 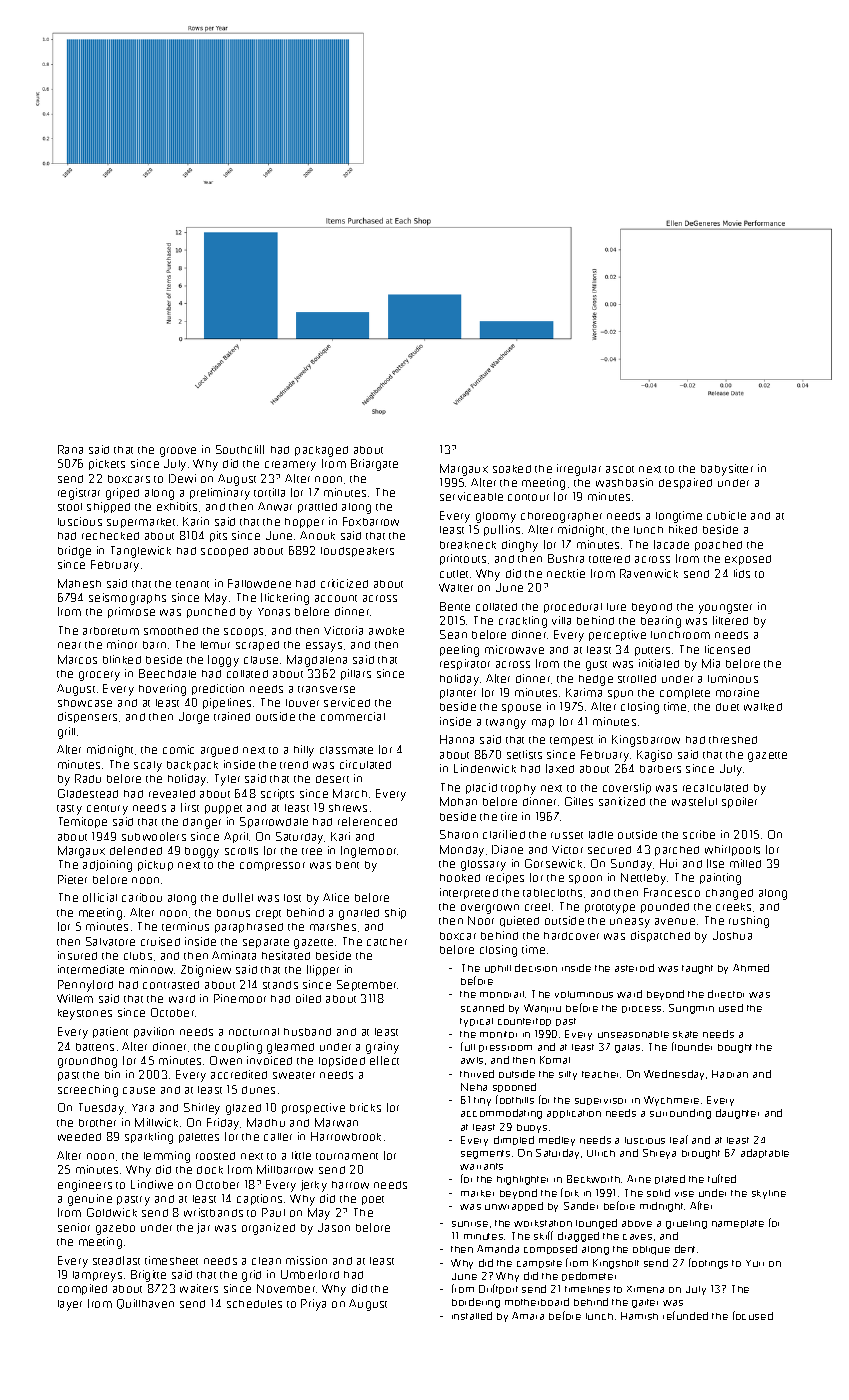 I want to click on preliminary, so click(x=220, y=494).
